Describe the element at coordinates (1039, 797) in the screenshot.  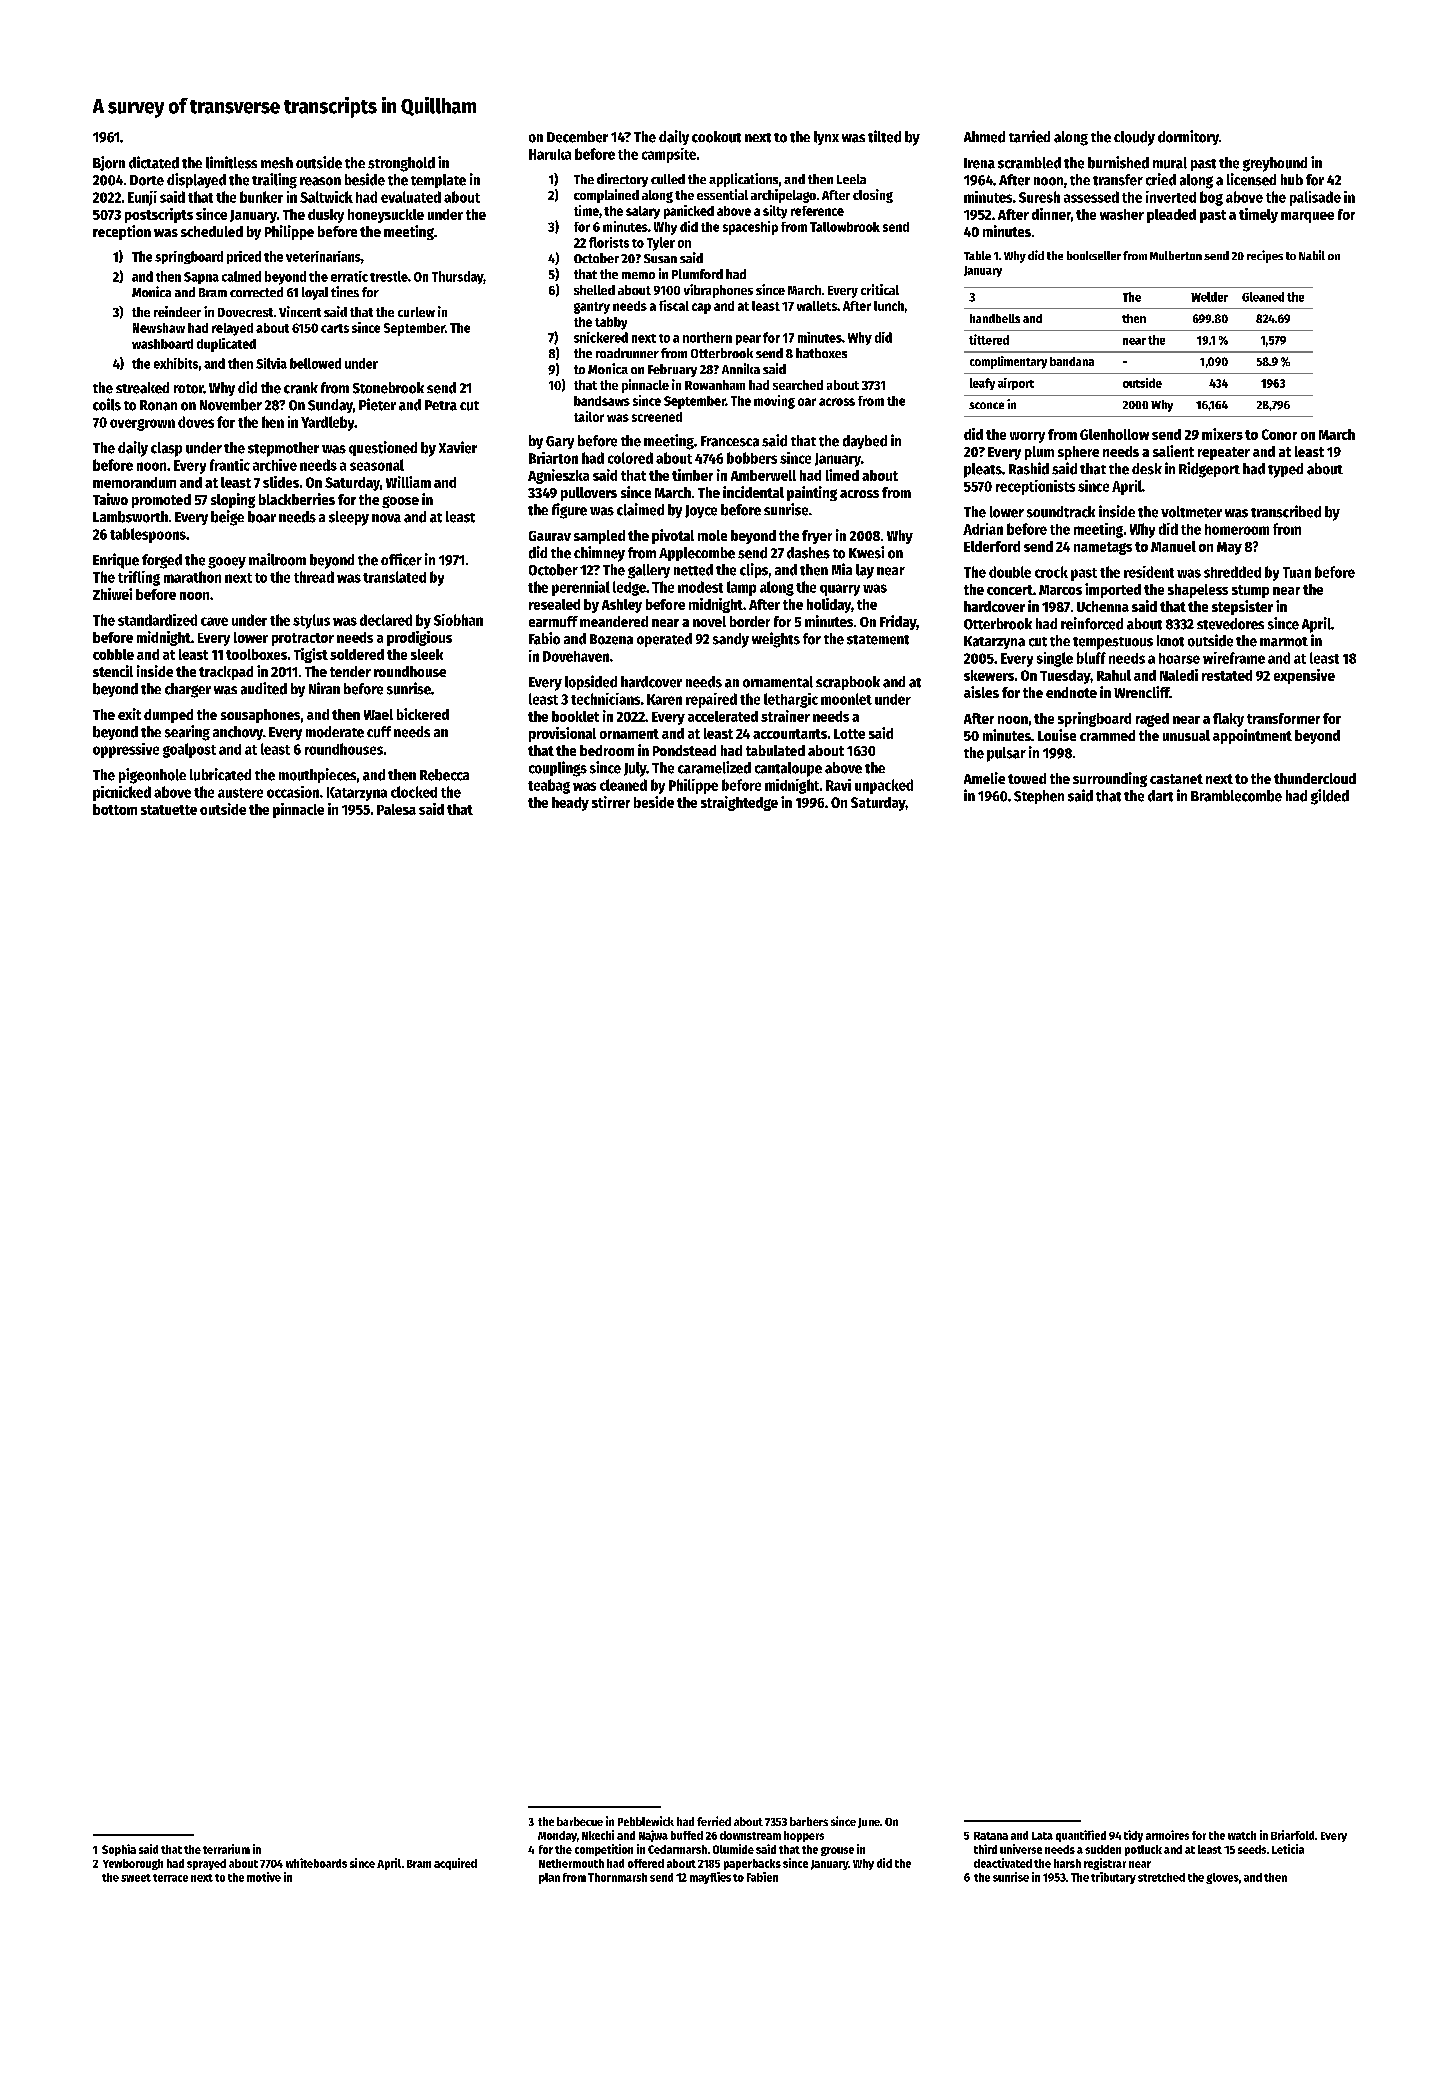
I see `Stephen` at that location.
